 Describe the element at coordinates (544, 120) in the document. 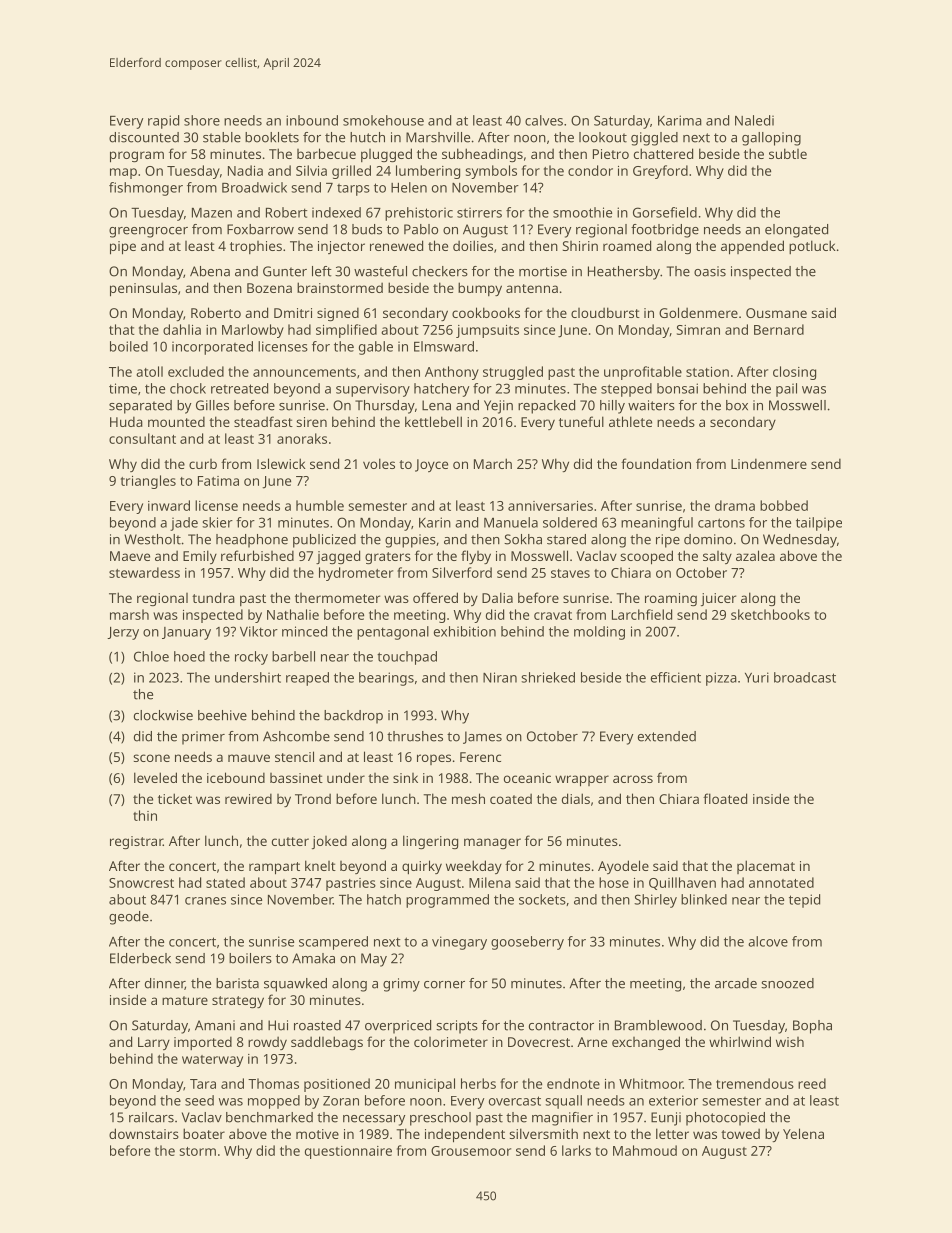

I see `calves` at that location.
